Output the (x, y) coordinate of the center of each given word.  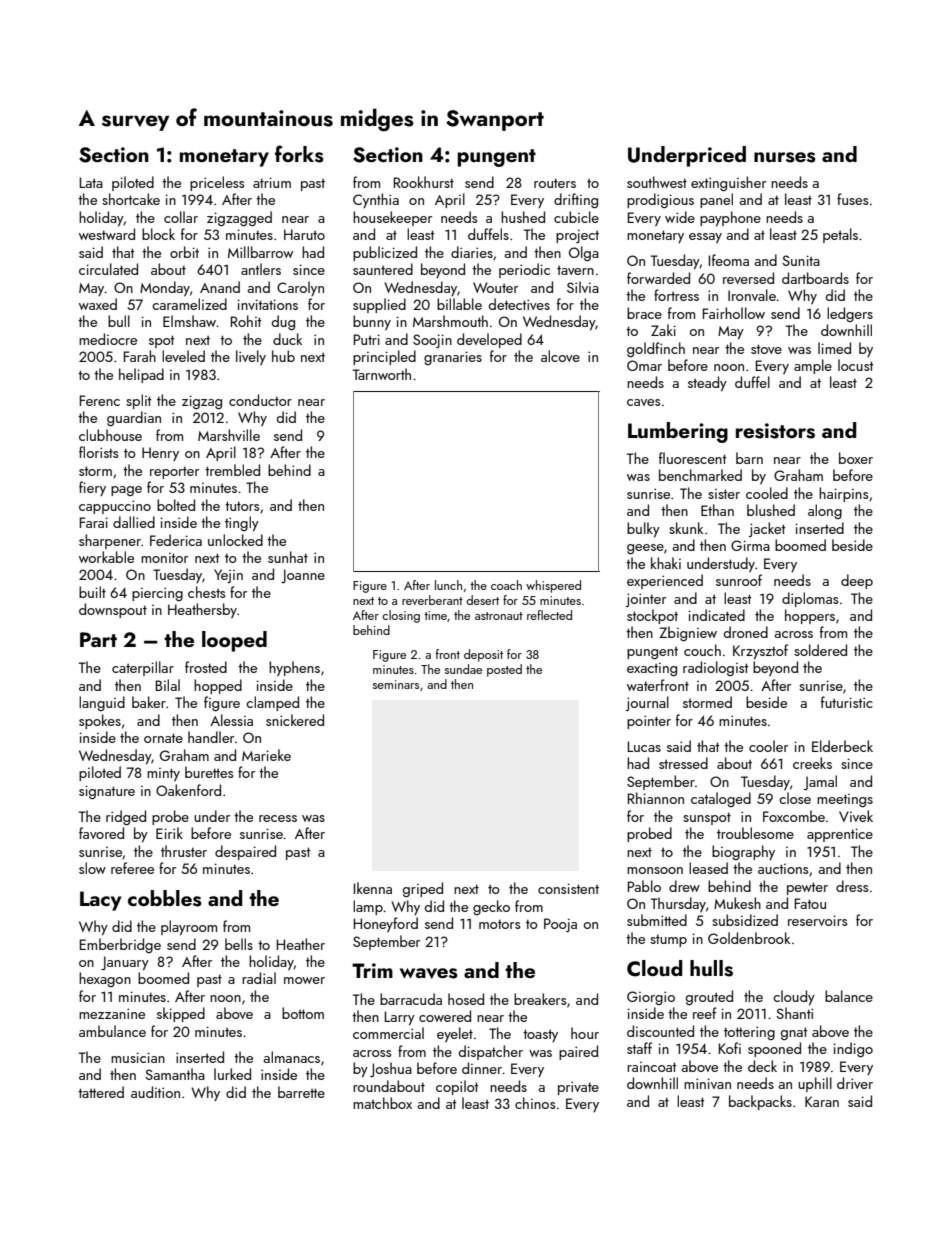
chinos (535, 1103)
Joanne (303, 576)
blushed (771, 510)
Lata (91, 182)
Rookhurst (424, 182)
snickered (295, 720)
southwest (657, 182)
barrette (301, 1092)
